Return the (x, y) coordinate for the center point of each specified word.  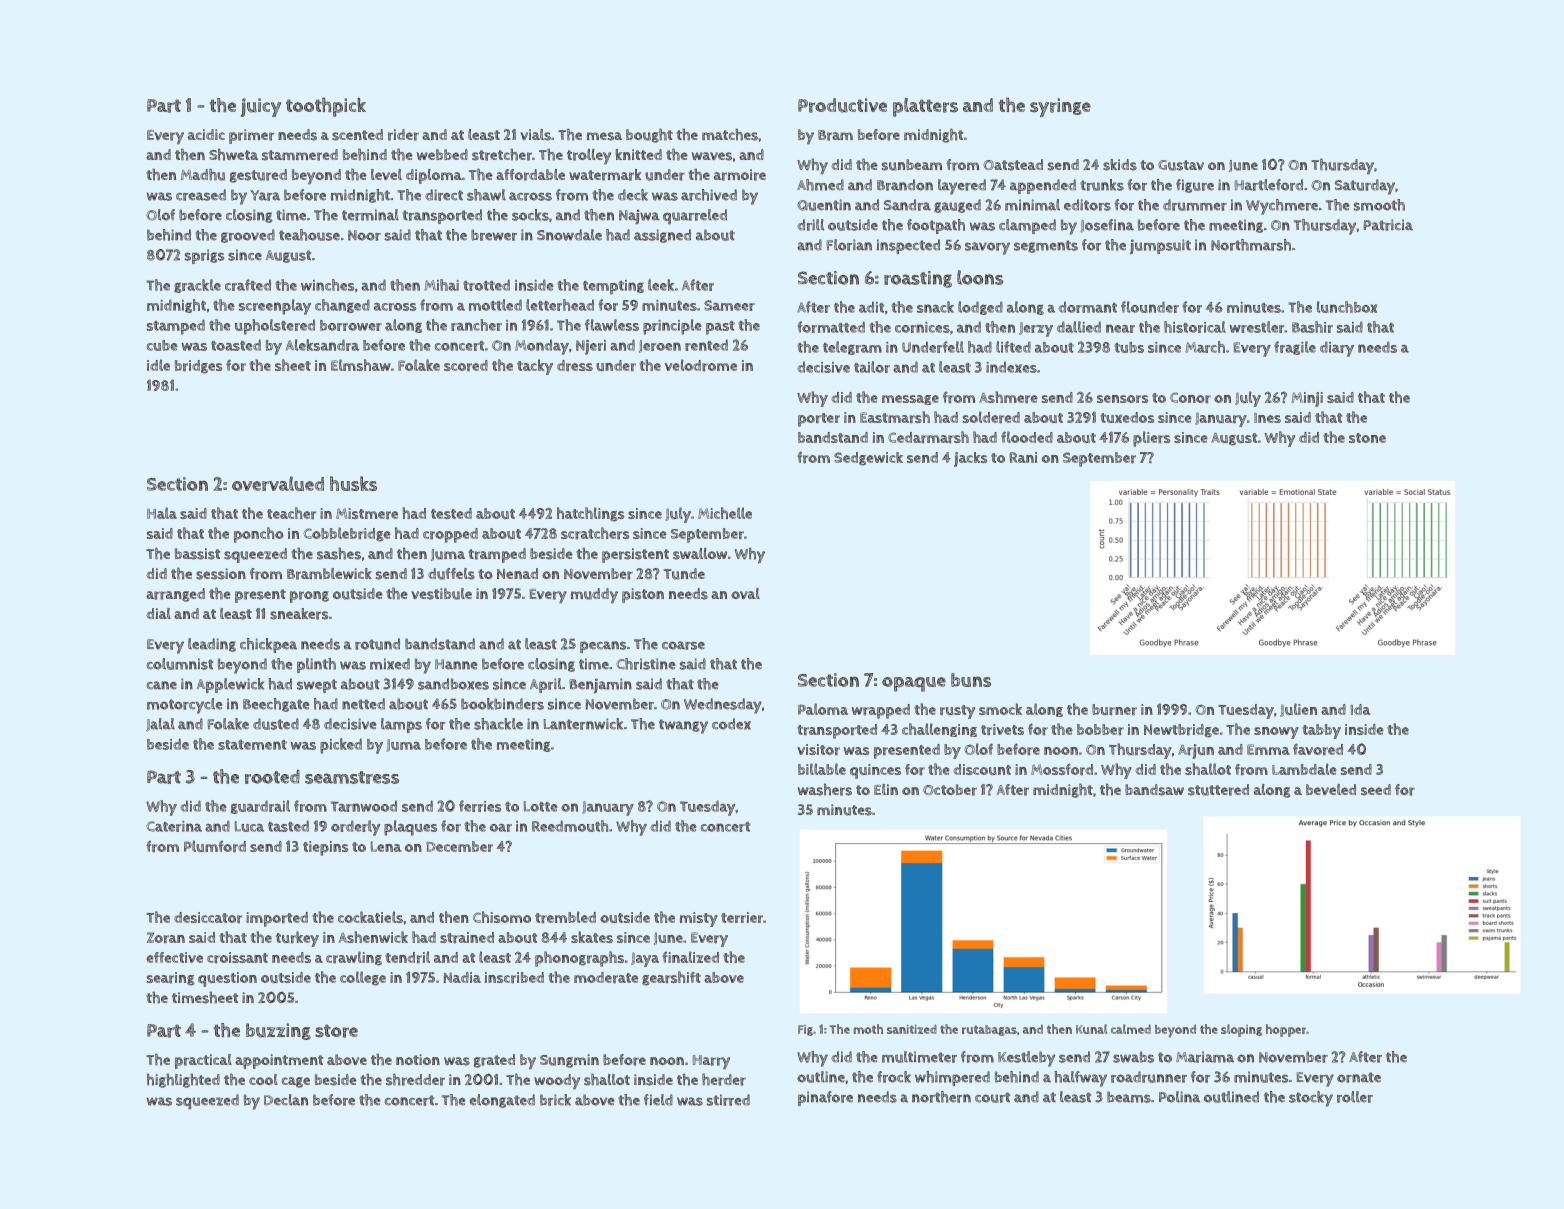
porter (819, 420)
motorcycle (185, 706)
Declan (286, 1100)
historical (1195, 327)
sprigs (204, 256)
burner (1114, 710)
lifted (1013, 347)
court (992, 1097)
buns (971, 680)
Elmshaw (361, 365)
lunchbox (1347, 307)
